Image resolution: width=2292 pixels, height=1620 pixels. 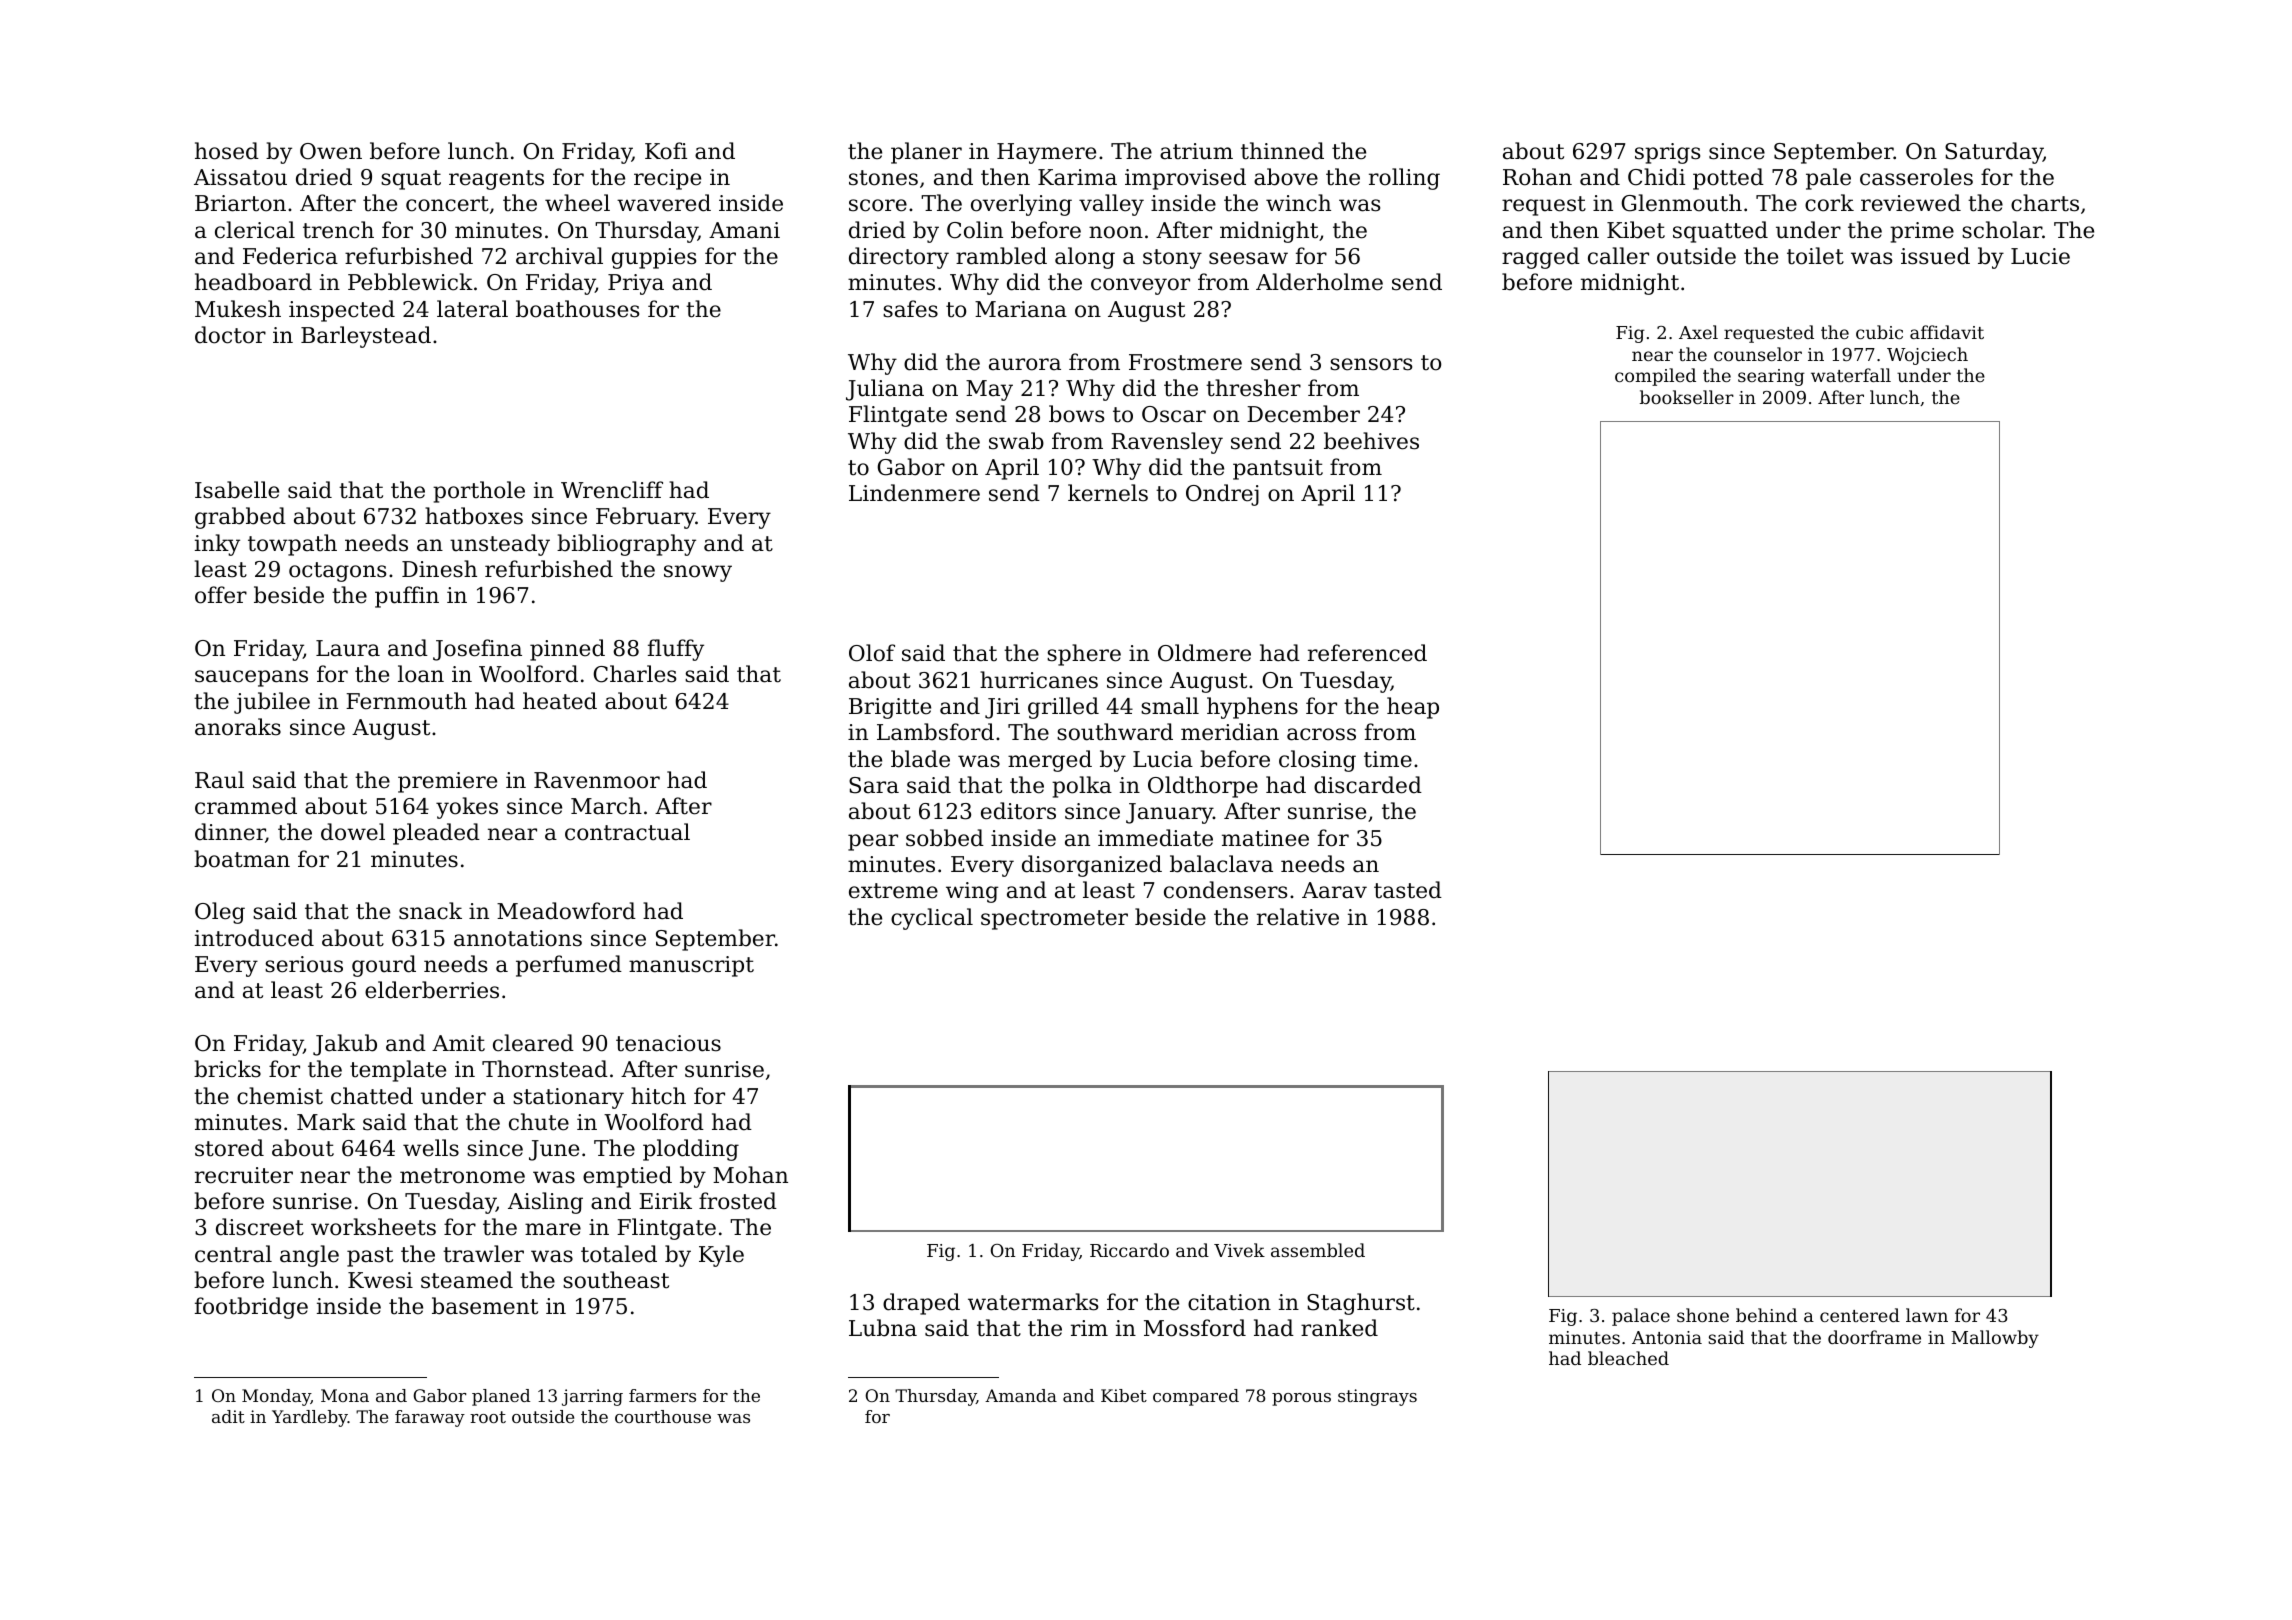 I want to click on Mona, so click(x=345, y=1395).
